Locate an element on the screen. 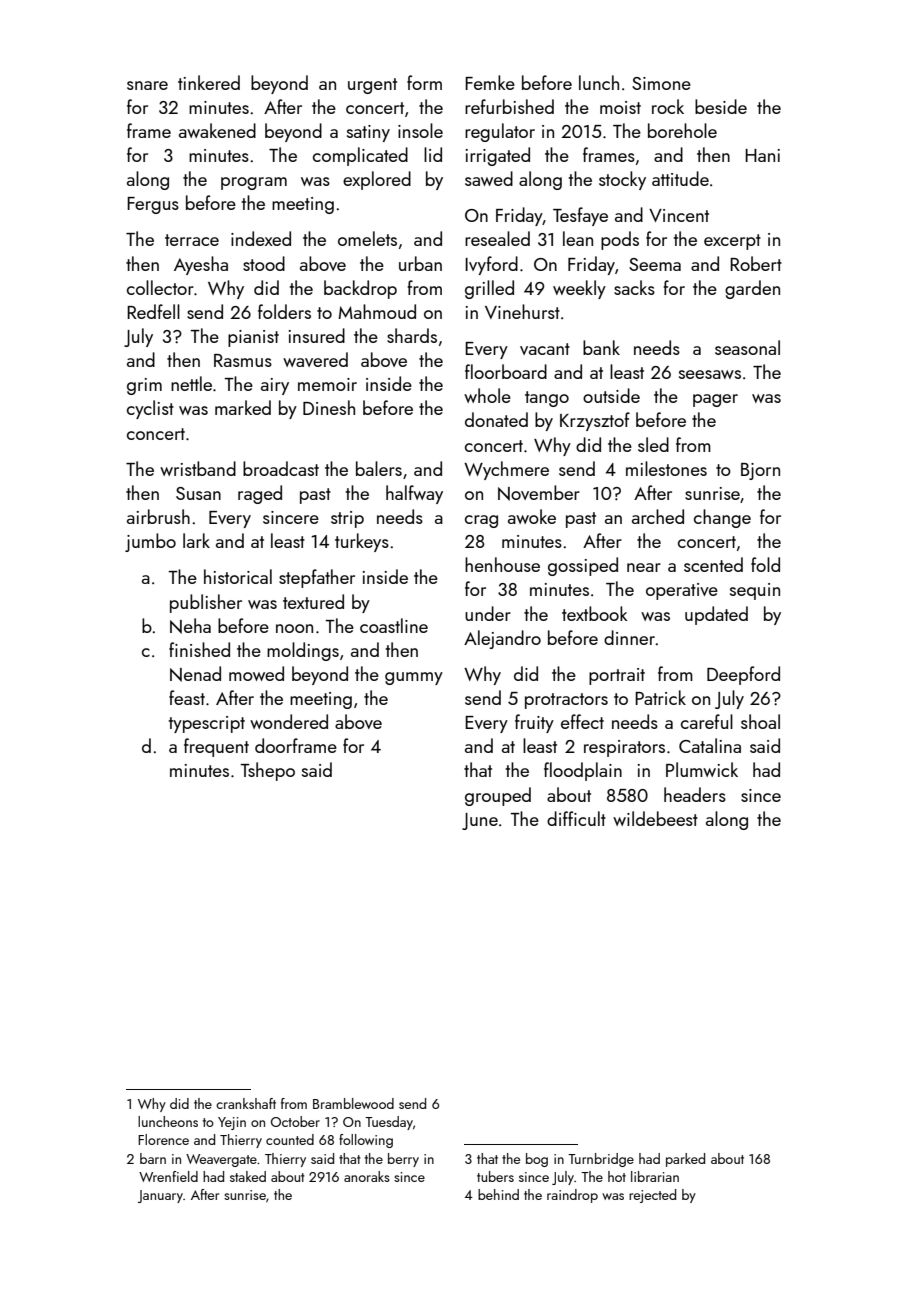 This screenshot has height=1316, width=908. henhouse is located at coordinates (502, 564).
